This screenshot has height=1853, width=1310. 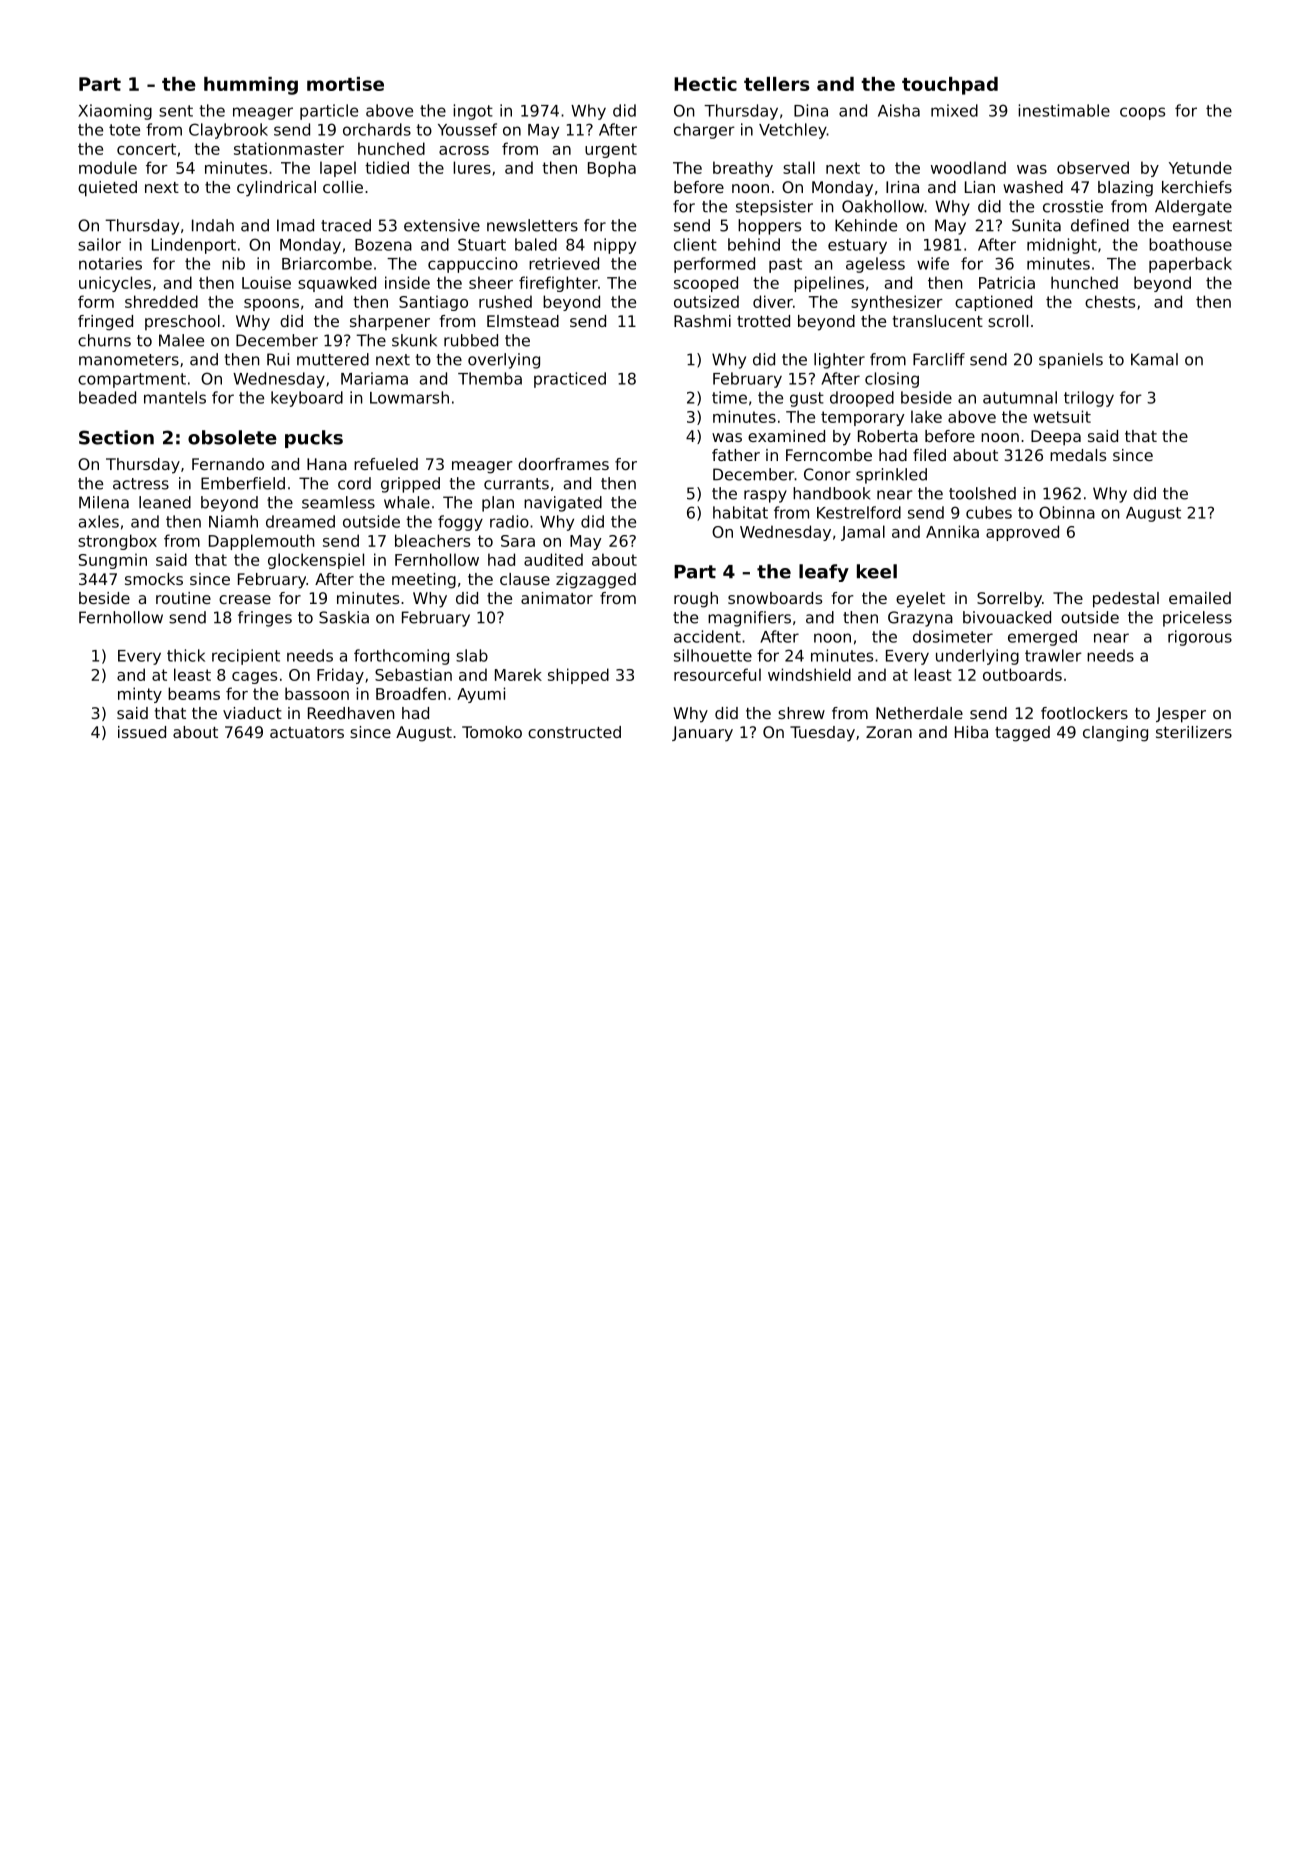 What do you see at coordinates (251, 86) in the screenshot?
I see `humming` at bounding box center [251, 86].
